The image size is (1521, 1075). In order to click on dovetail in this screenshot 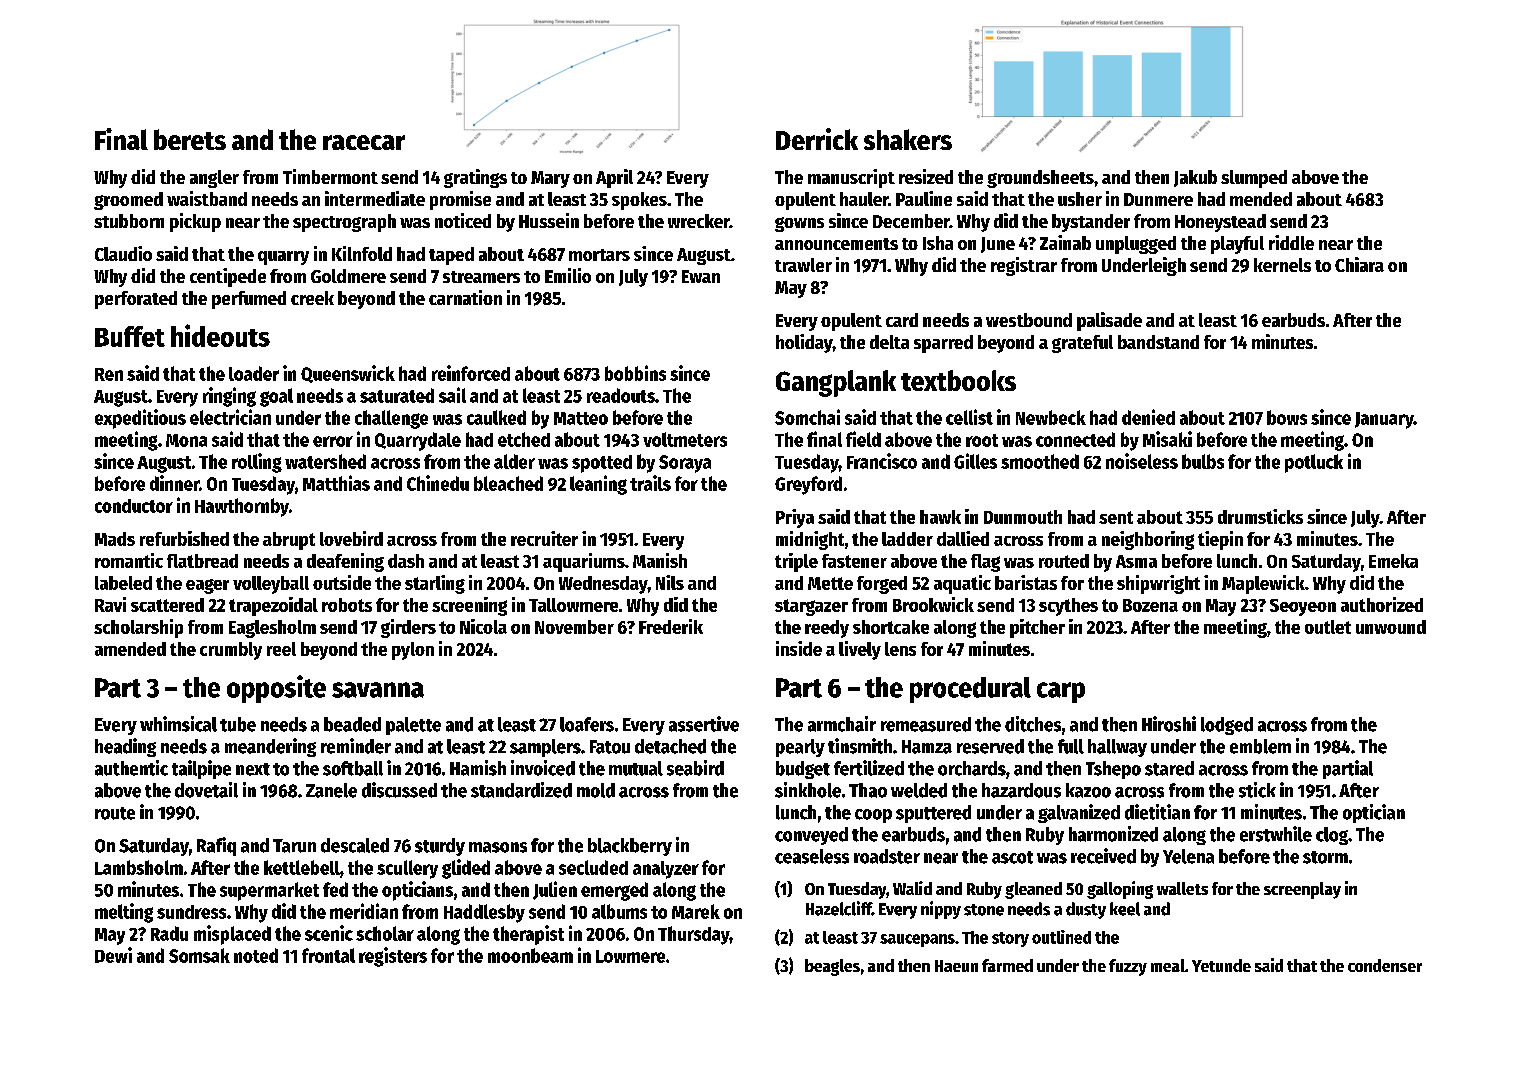, I will do `click(206, 790)`.
